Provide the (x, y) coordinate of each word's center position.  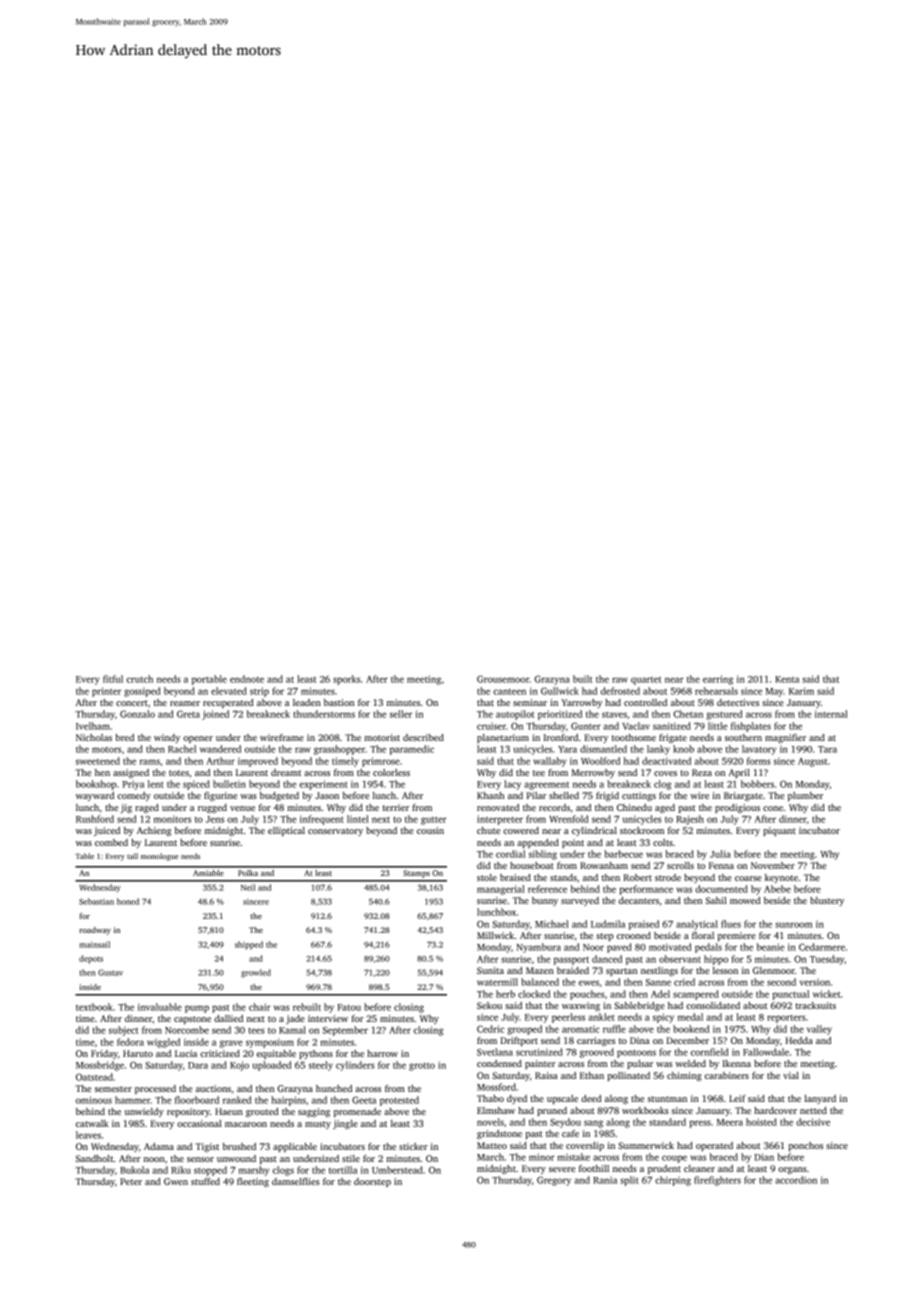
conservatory (335, 832)
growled (256, 973)
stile (351, 1158)
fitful (113, 679)
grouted (262, 1112)
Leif (737, 1098)
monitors (172, 819)
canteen (509, 692)
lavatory (759, 750)
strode (668, 877)
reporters (786, 1019)
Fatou (349, 1007)
